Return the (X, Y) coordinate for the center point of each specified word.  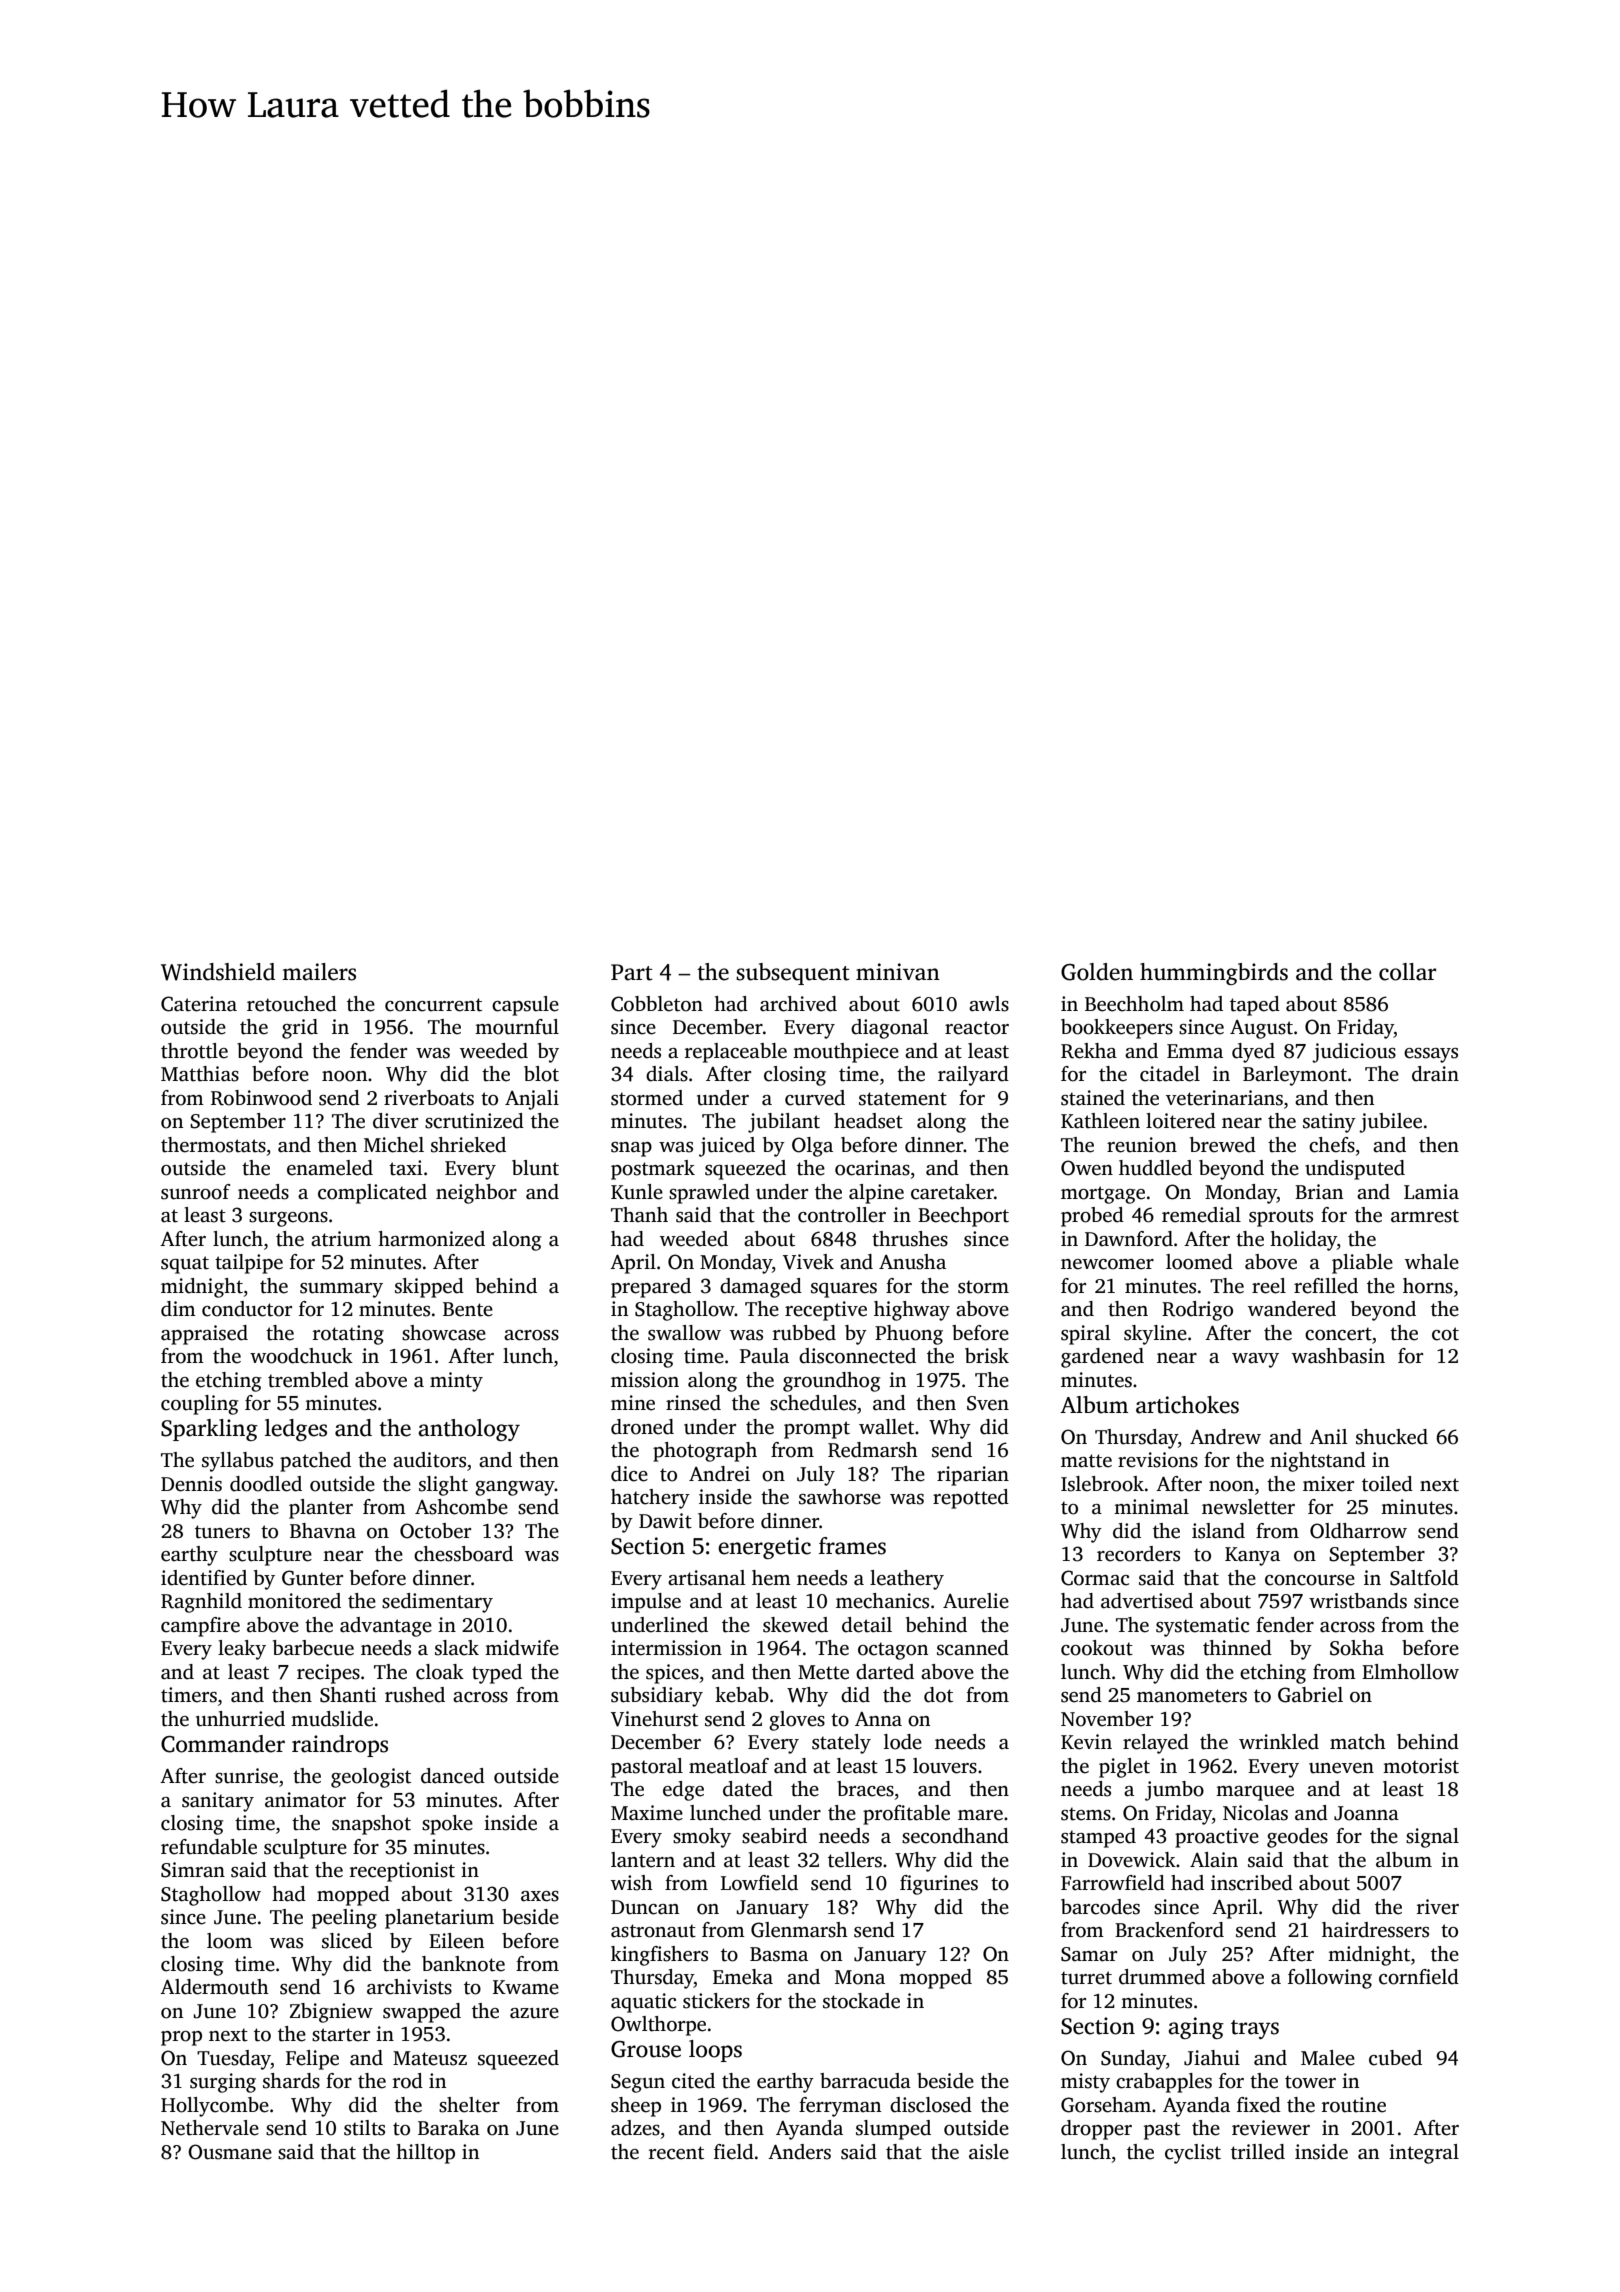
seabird (774, 1836)
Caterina (199, 1004)
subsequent (793, 974)
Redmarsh (873, 1450)
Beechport (963, 1217)
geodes (1297, 1838)
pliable (1362, 1264)
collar (1407, 972)
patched (315, 1462)
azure (534, 2013)
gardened (1102, 1358)
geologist (371, 1778)
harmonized (431, 1239)
